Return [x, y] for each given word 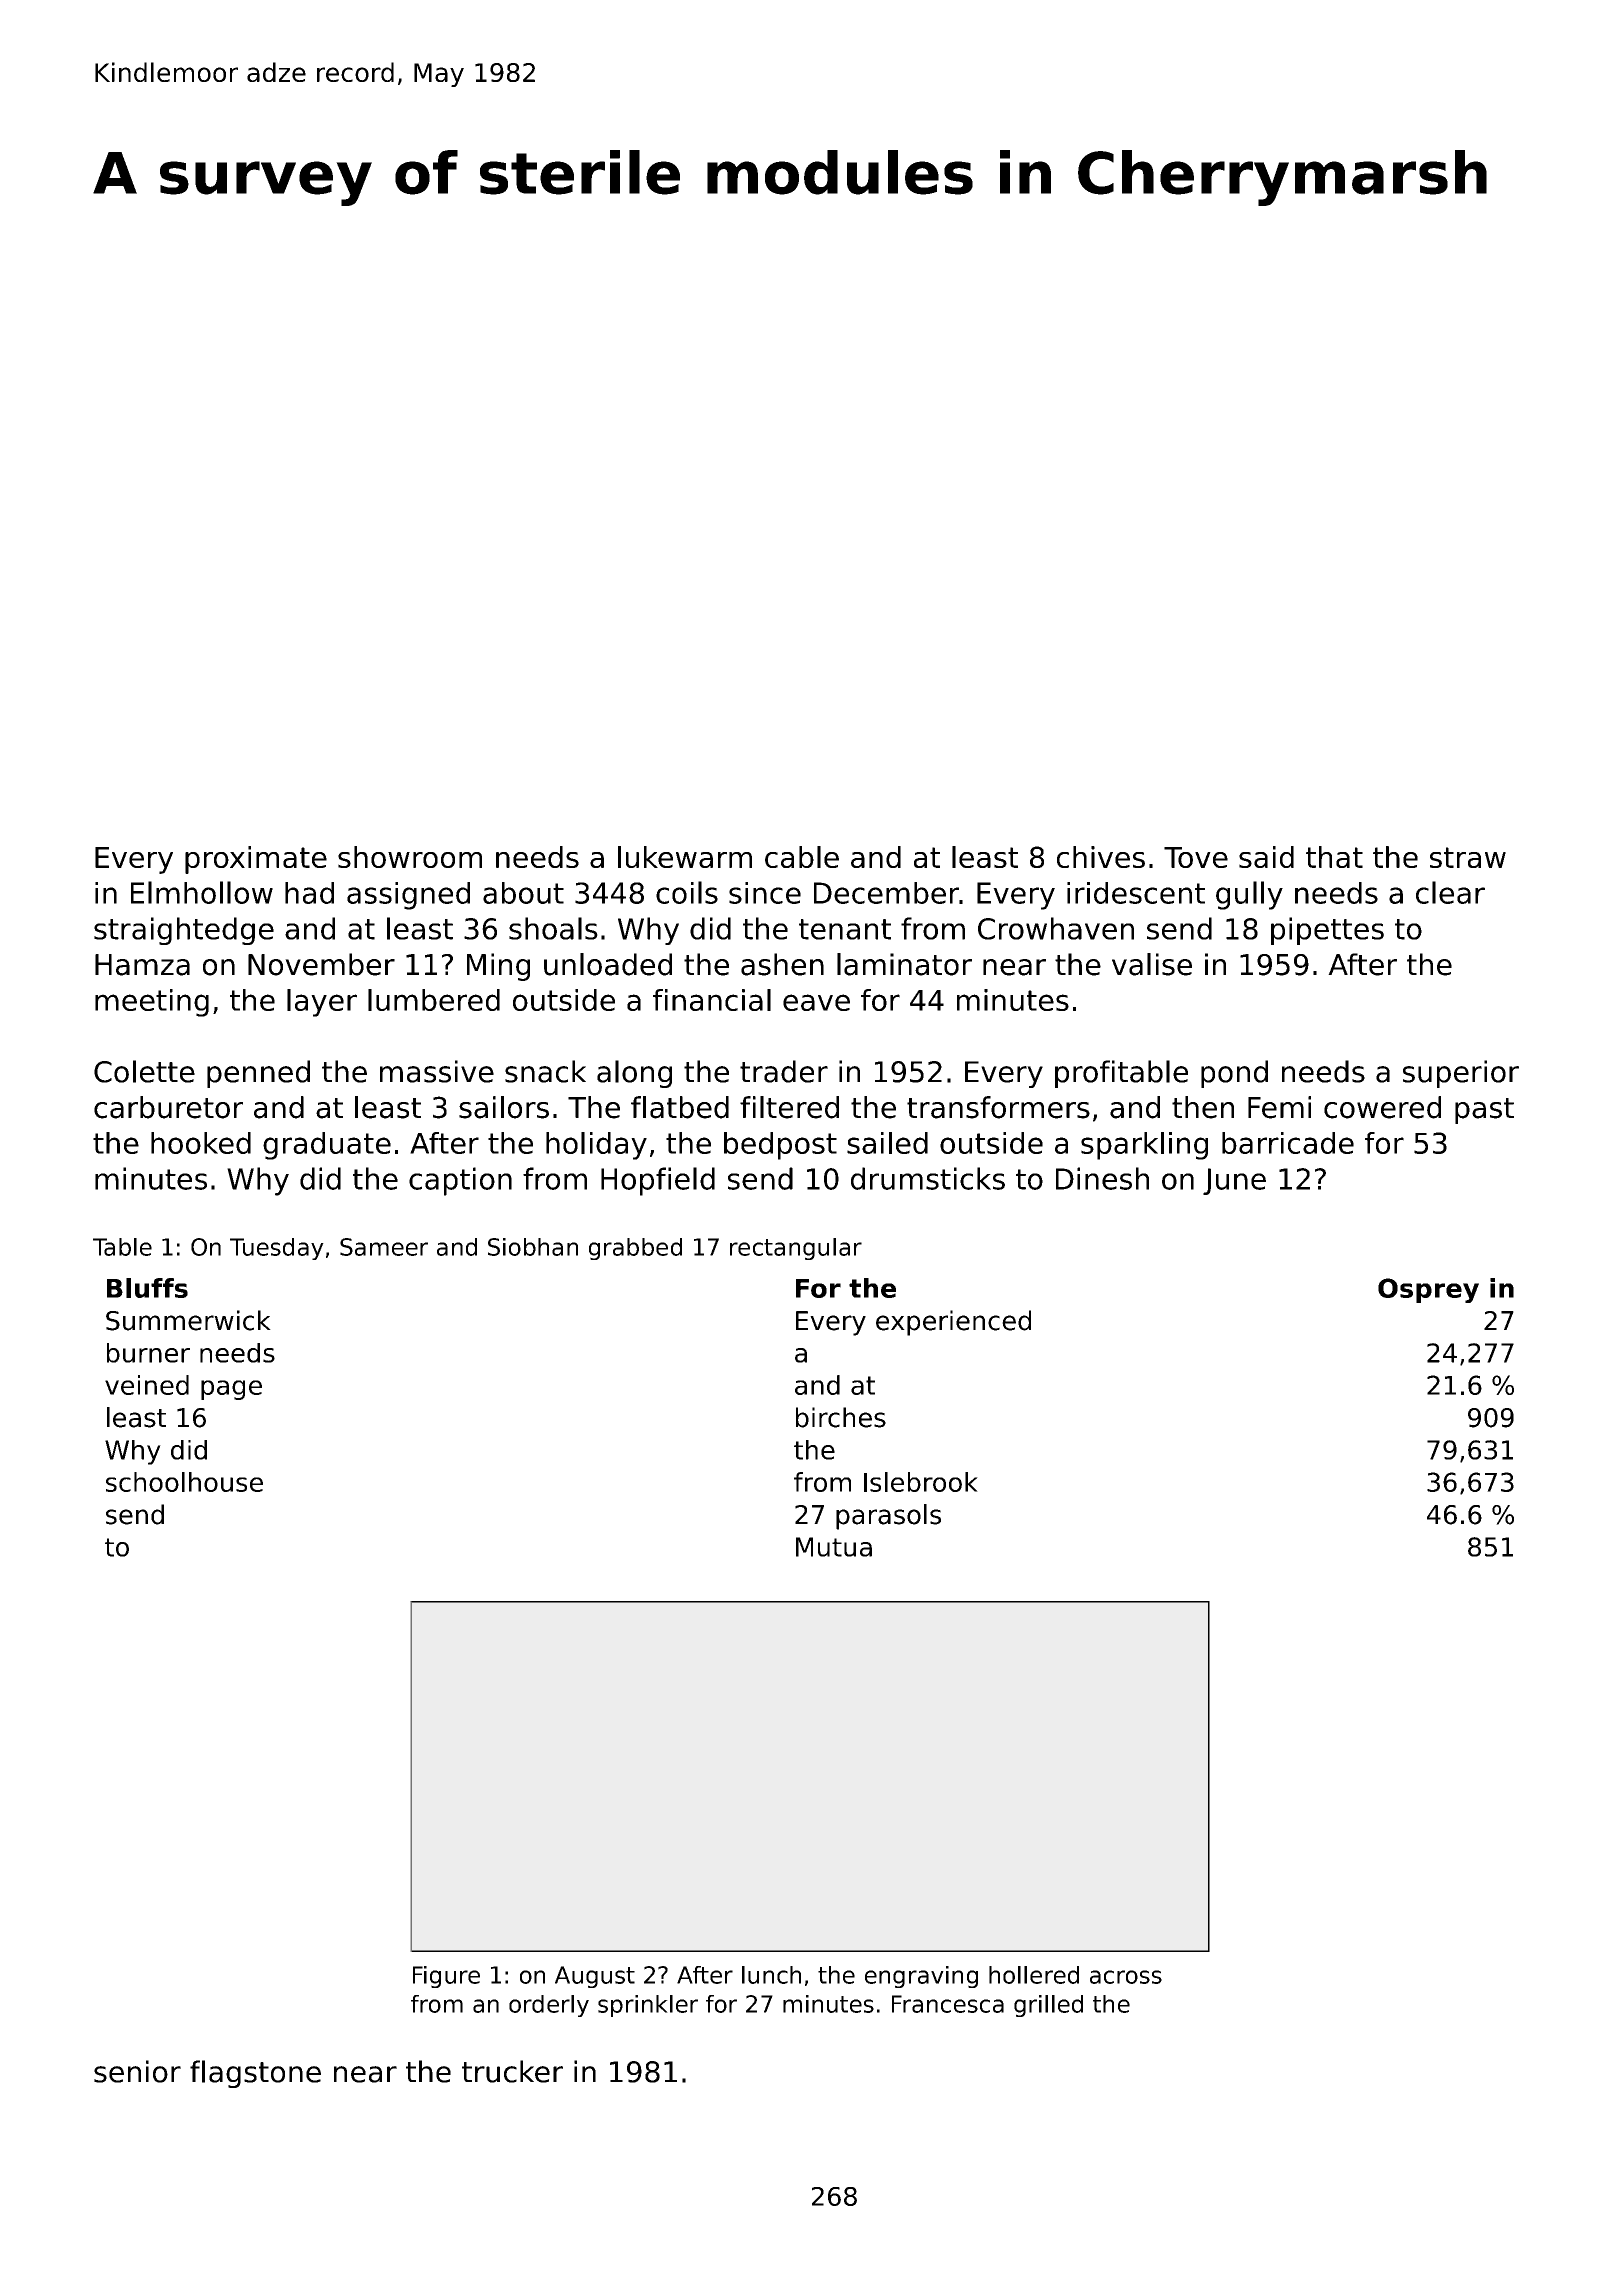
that [1334, 857]
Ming [498, 967]
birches [841, 1417]
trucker [512, 2071]
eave [816, 1002]
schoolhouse [184, 1482]
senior [137, 2071]
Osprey [1428, 1290]
